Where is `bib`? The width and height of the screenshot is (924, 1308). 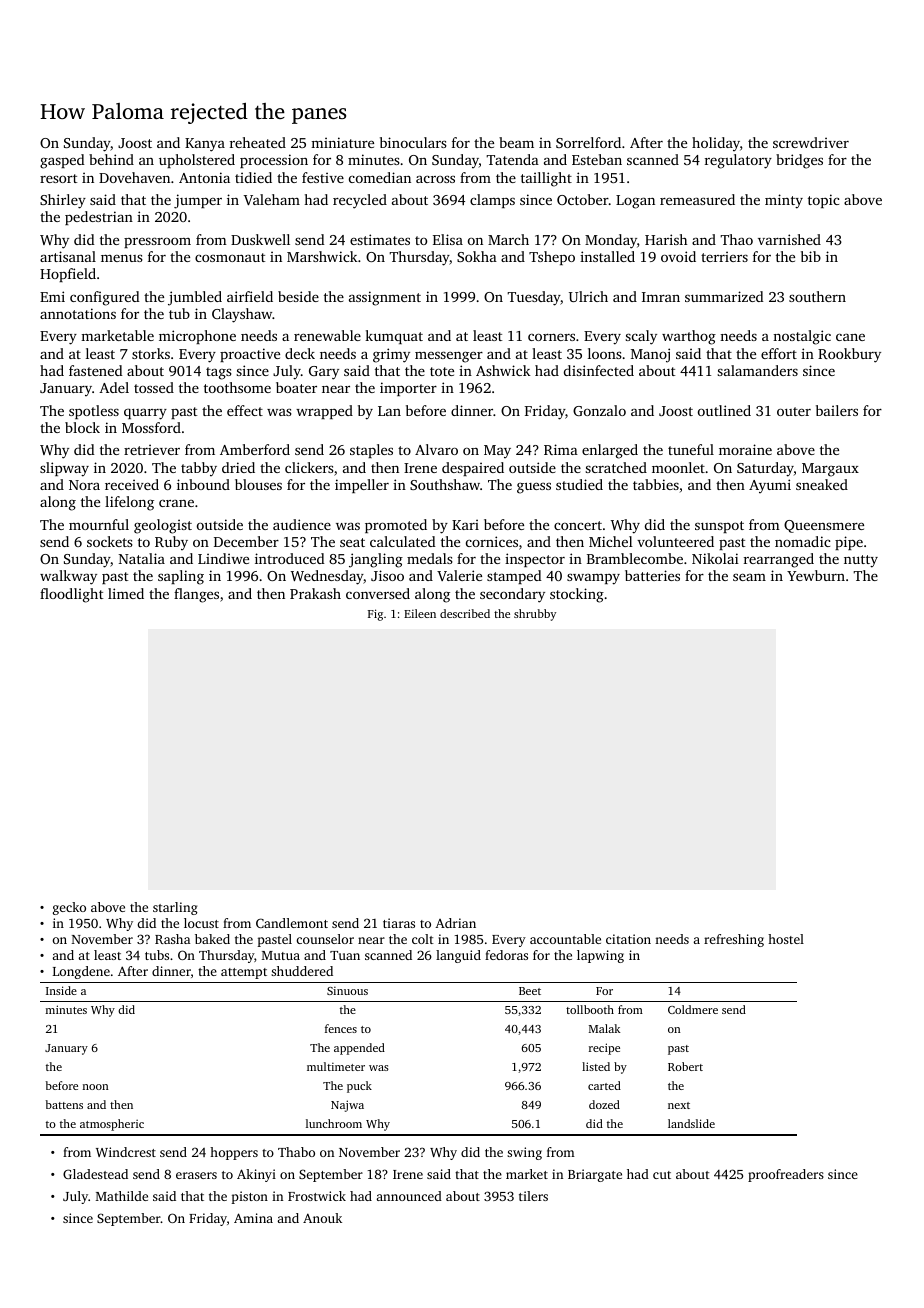
bib is located at coordinates (811, 256).
